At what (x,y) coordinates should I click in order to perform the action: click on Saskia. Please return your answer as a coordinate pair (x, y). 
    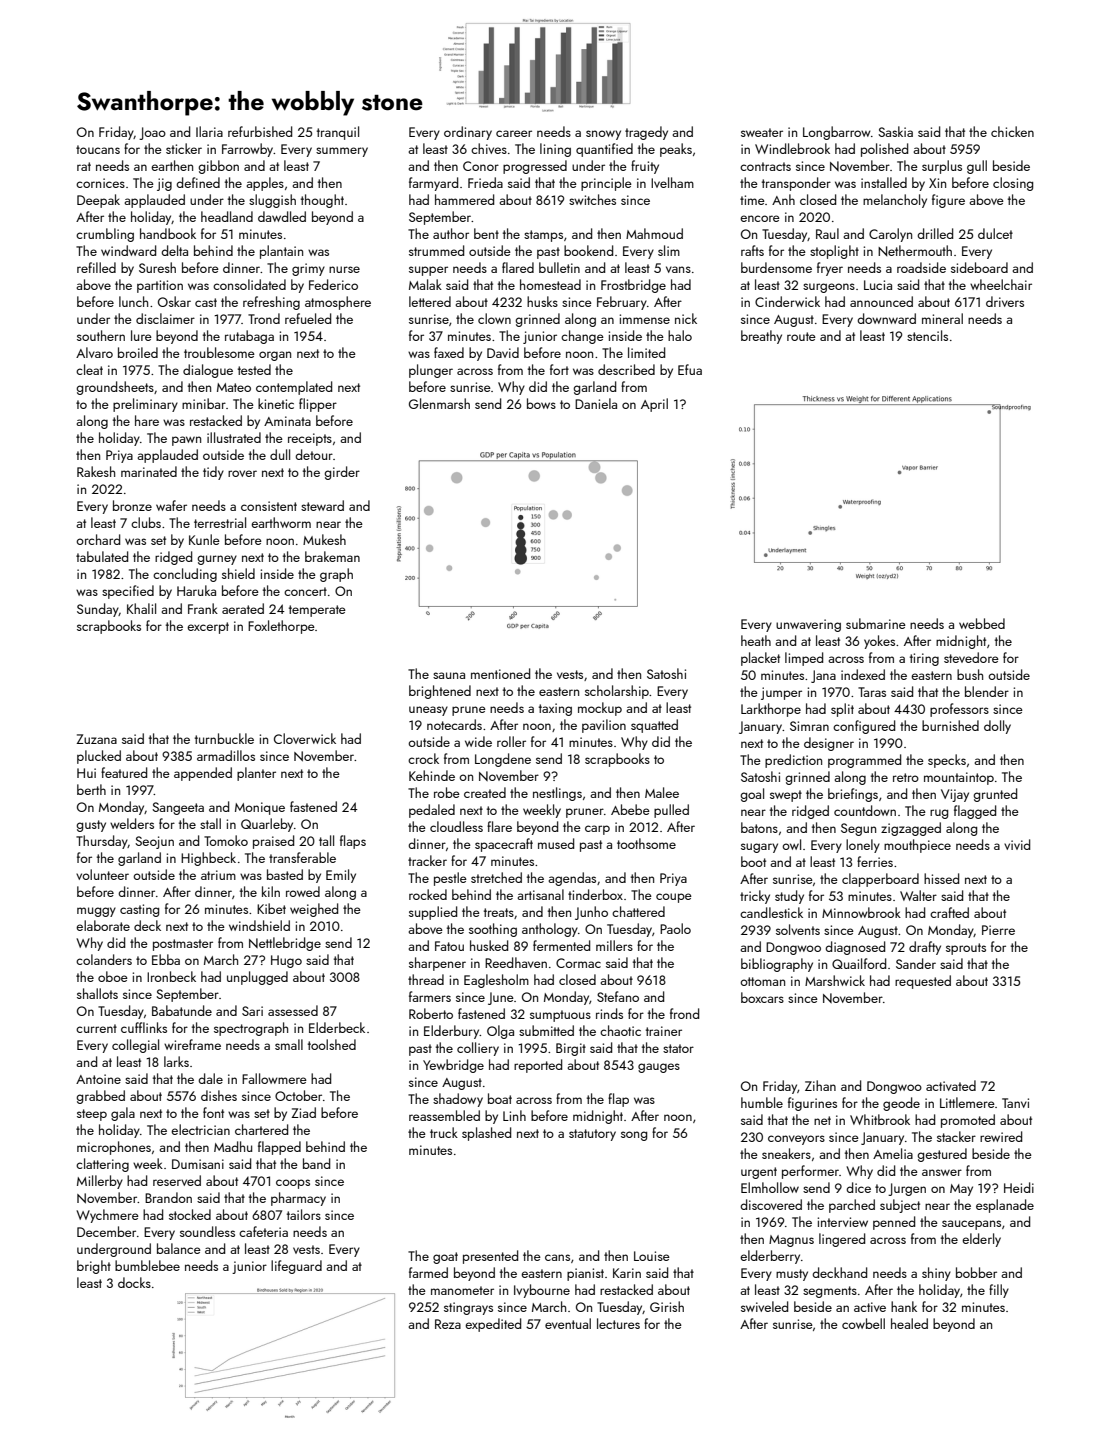
    Looking at the image, I should click on (895, 131).
